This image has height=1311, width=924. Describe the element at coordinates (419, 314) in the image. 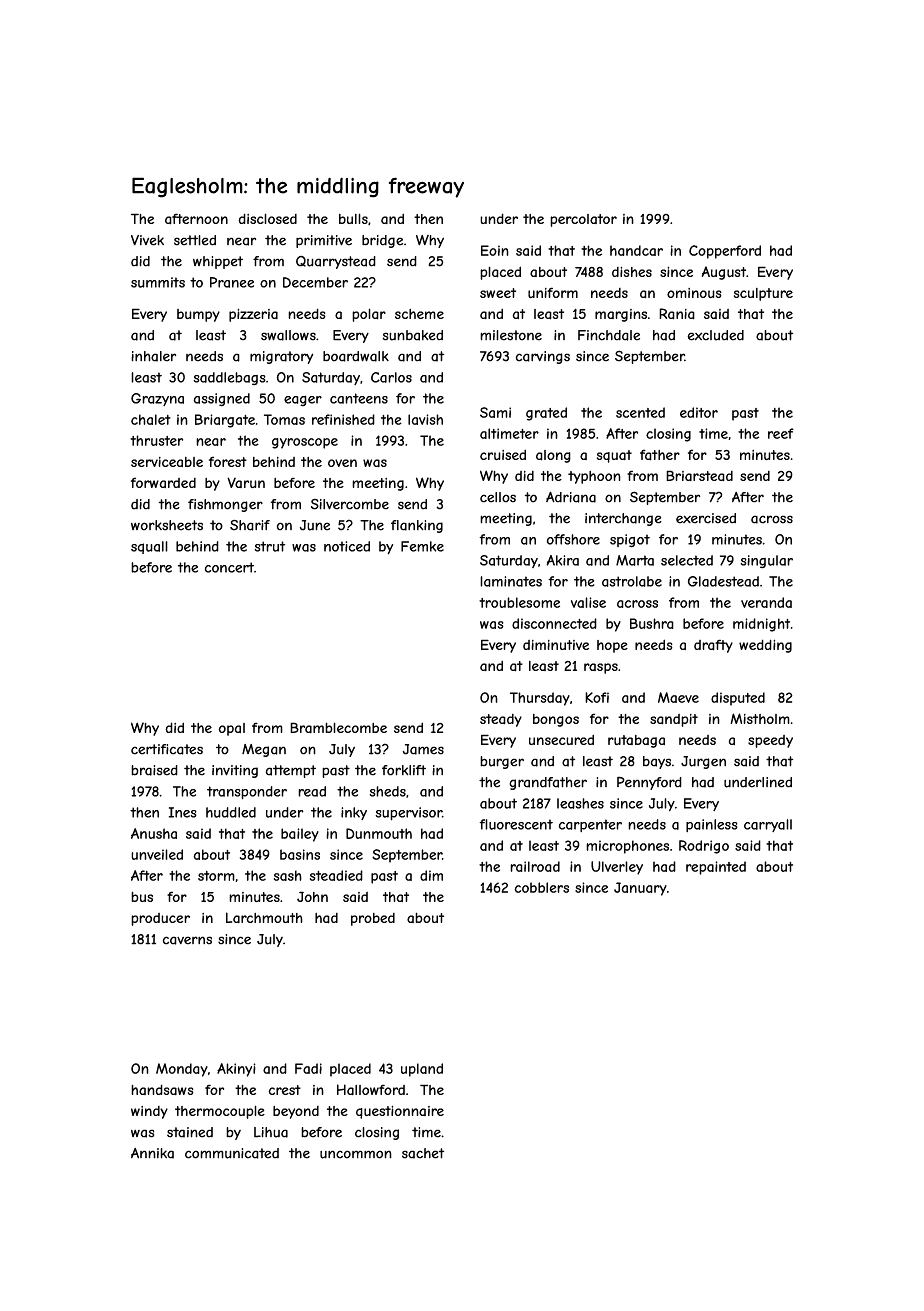

I see `scheme` at that location.
